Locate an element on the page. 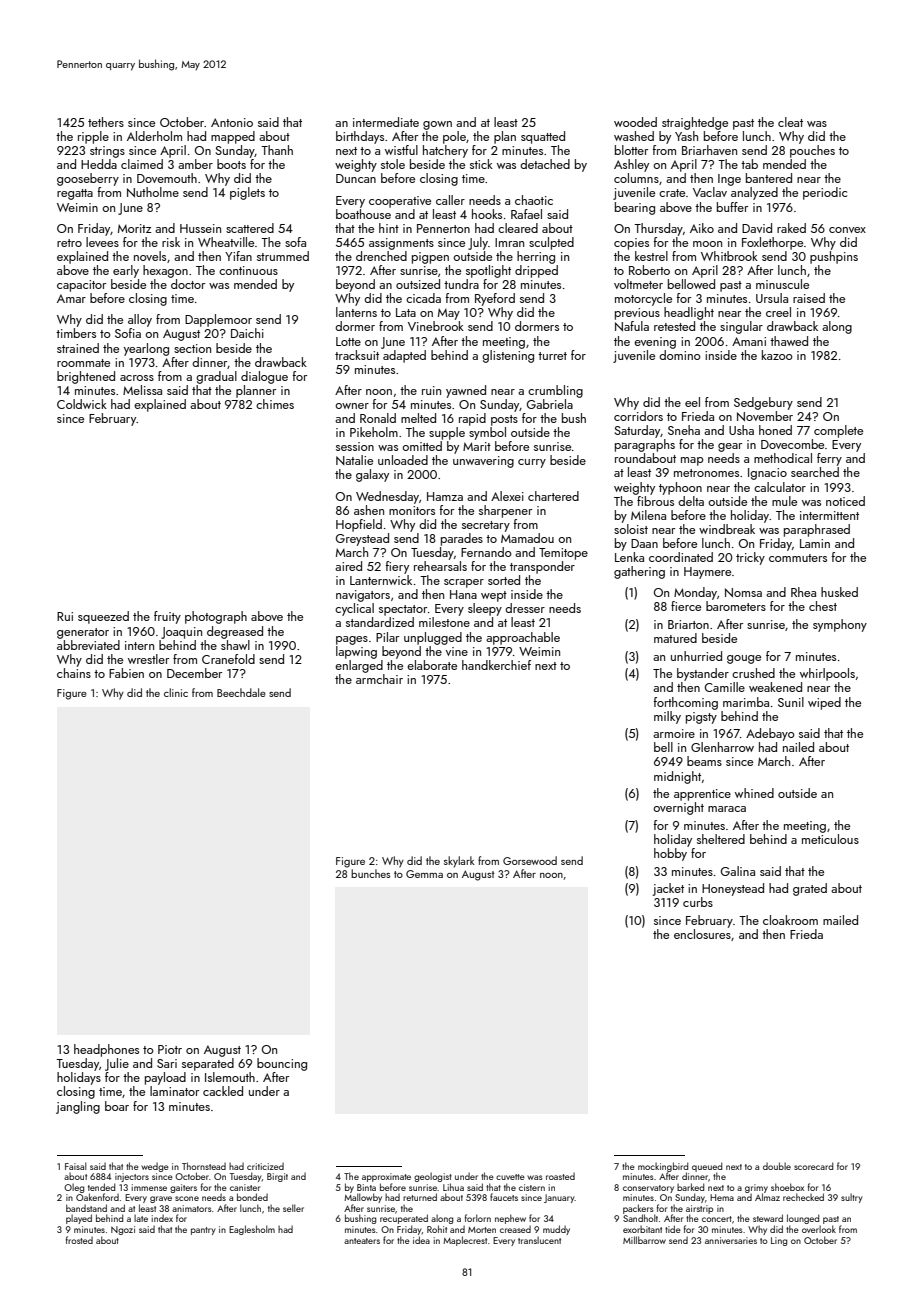 The height and width of the document is (1308, 924). Gemma is located at coordinates (424, 874).
